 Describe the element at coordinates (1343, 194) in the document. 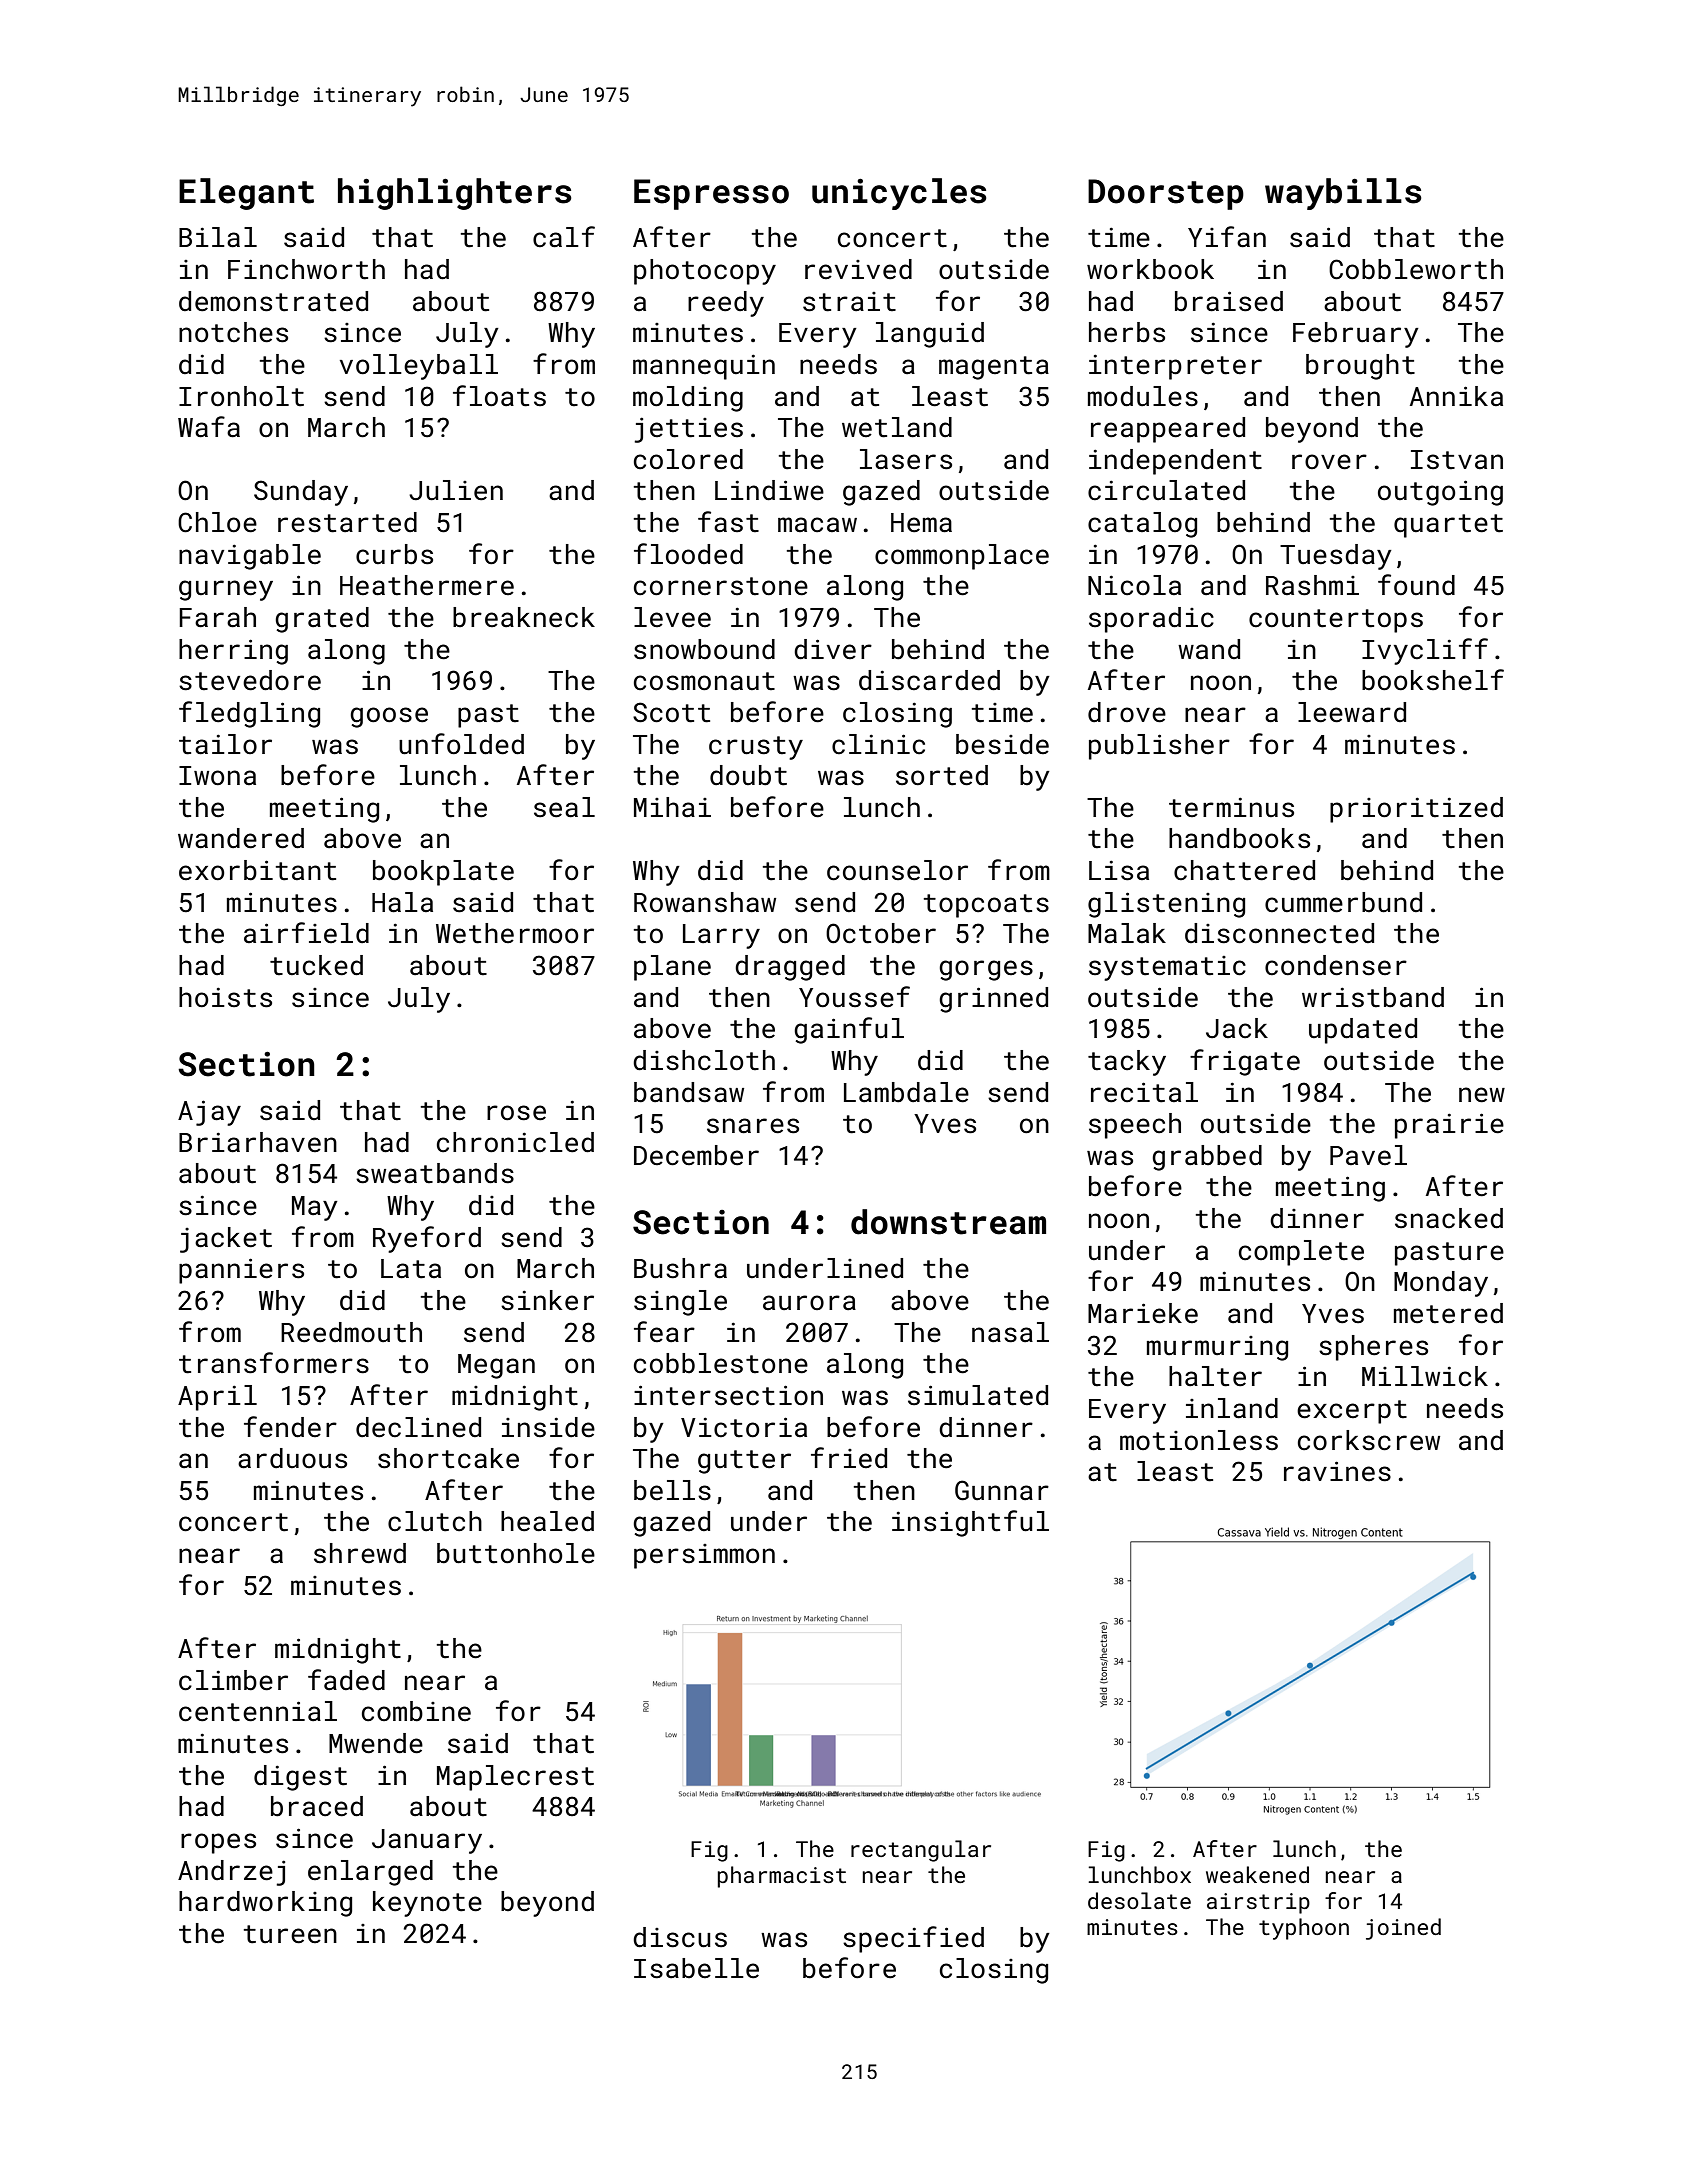

I see `waybills` at that location.
